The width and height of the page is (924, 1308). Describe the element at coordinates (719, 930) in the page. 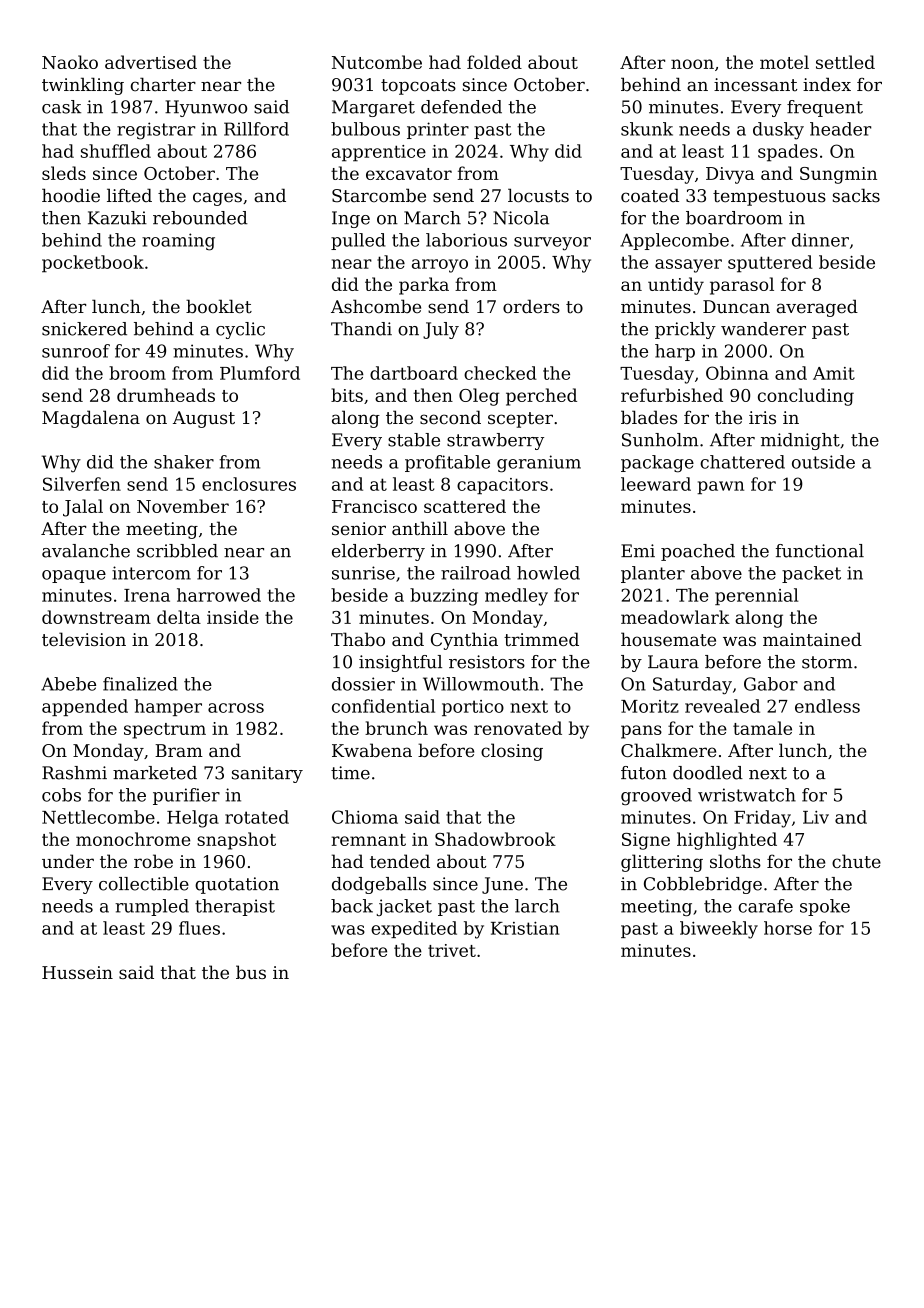

I see `biweekly` at that location.
